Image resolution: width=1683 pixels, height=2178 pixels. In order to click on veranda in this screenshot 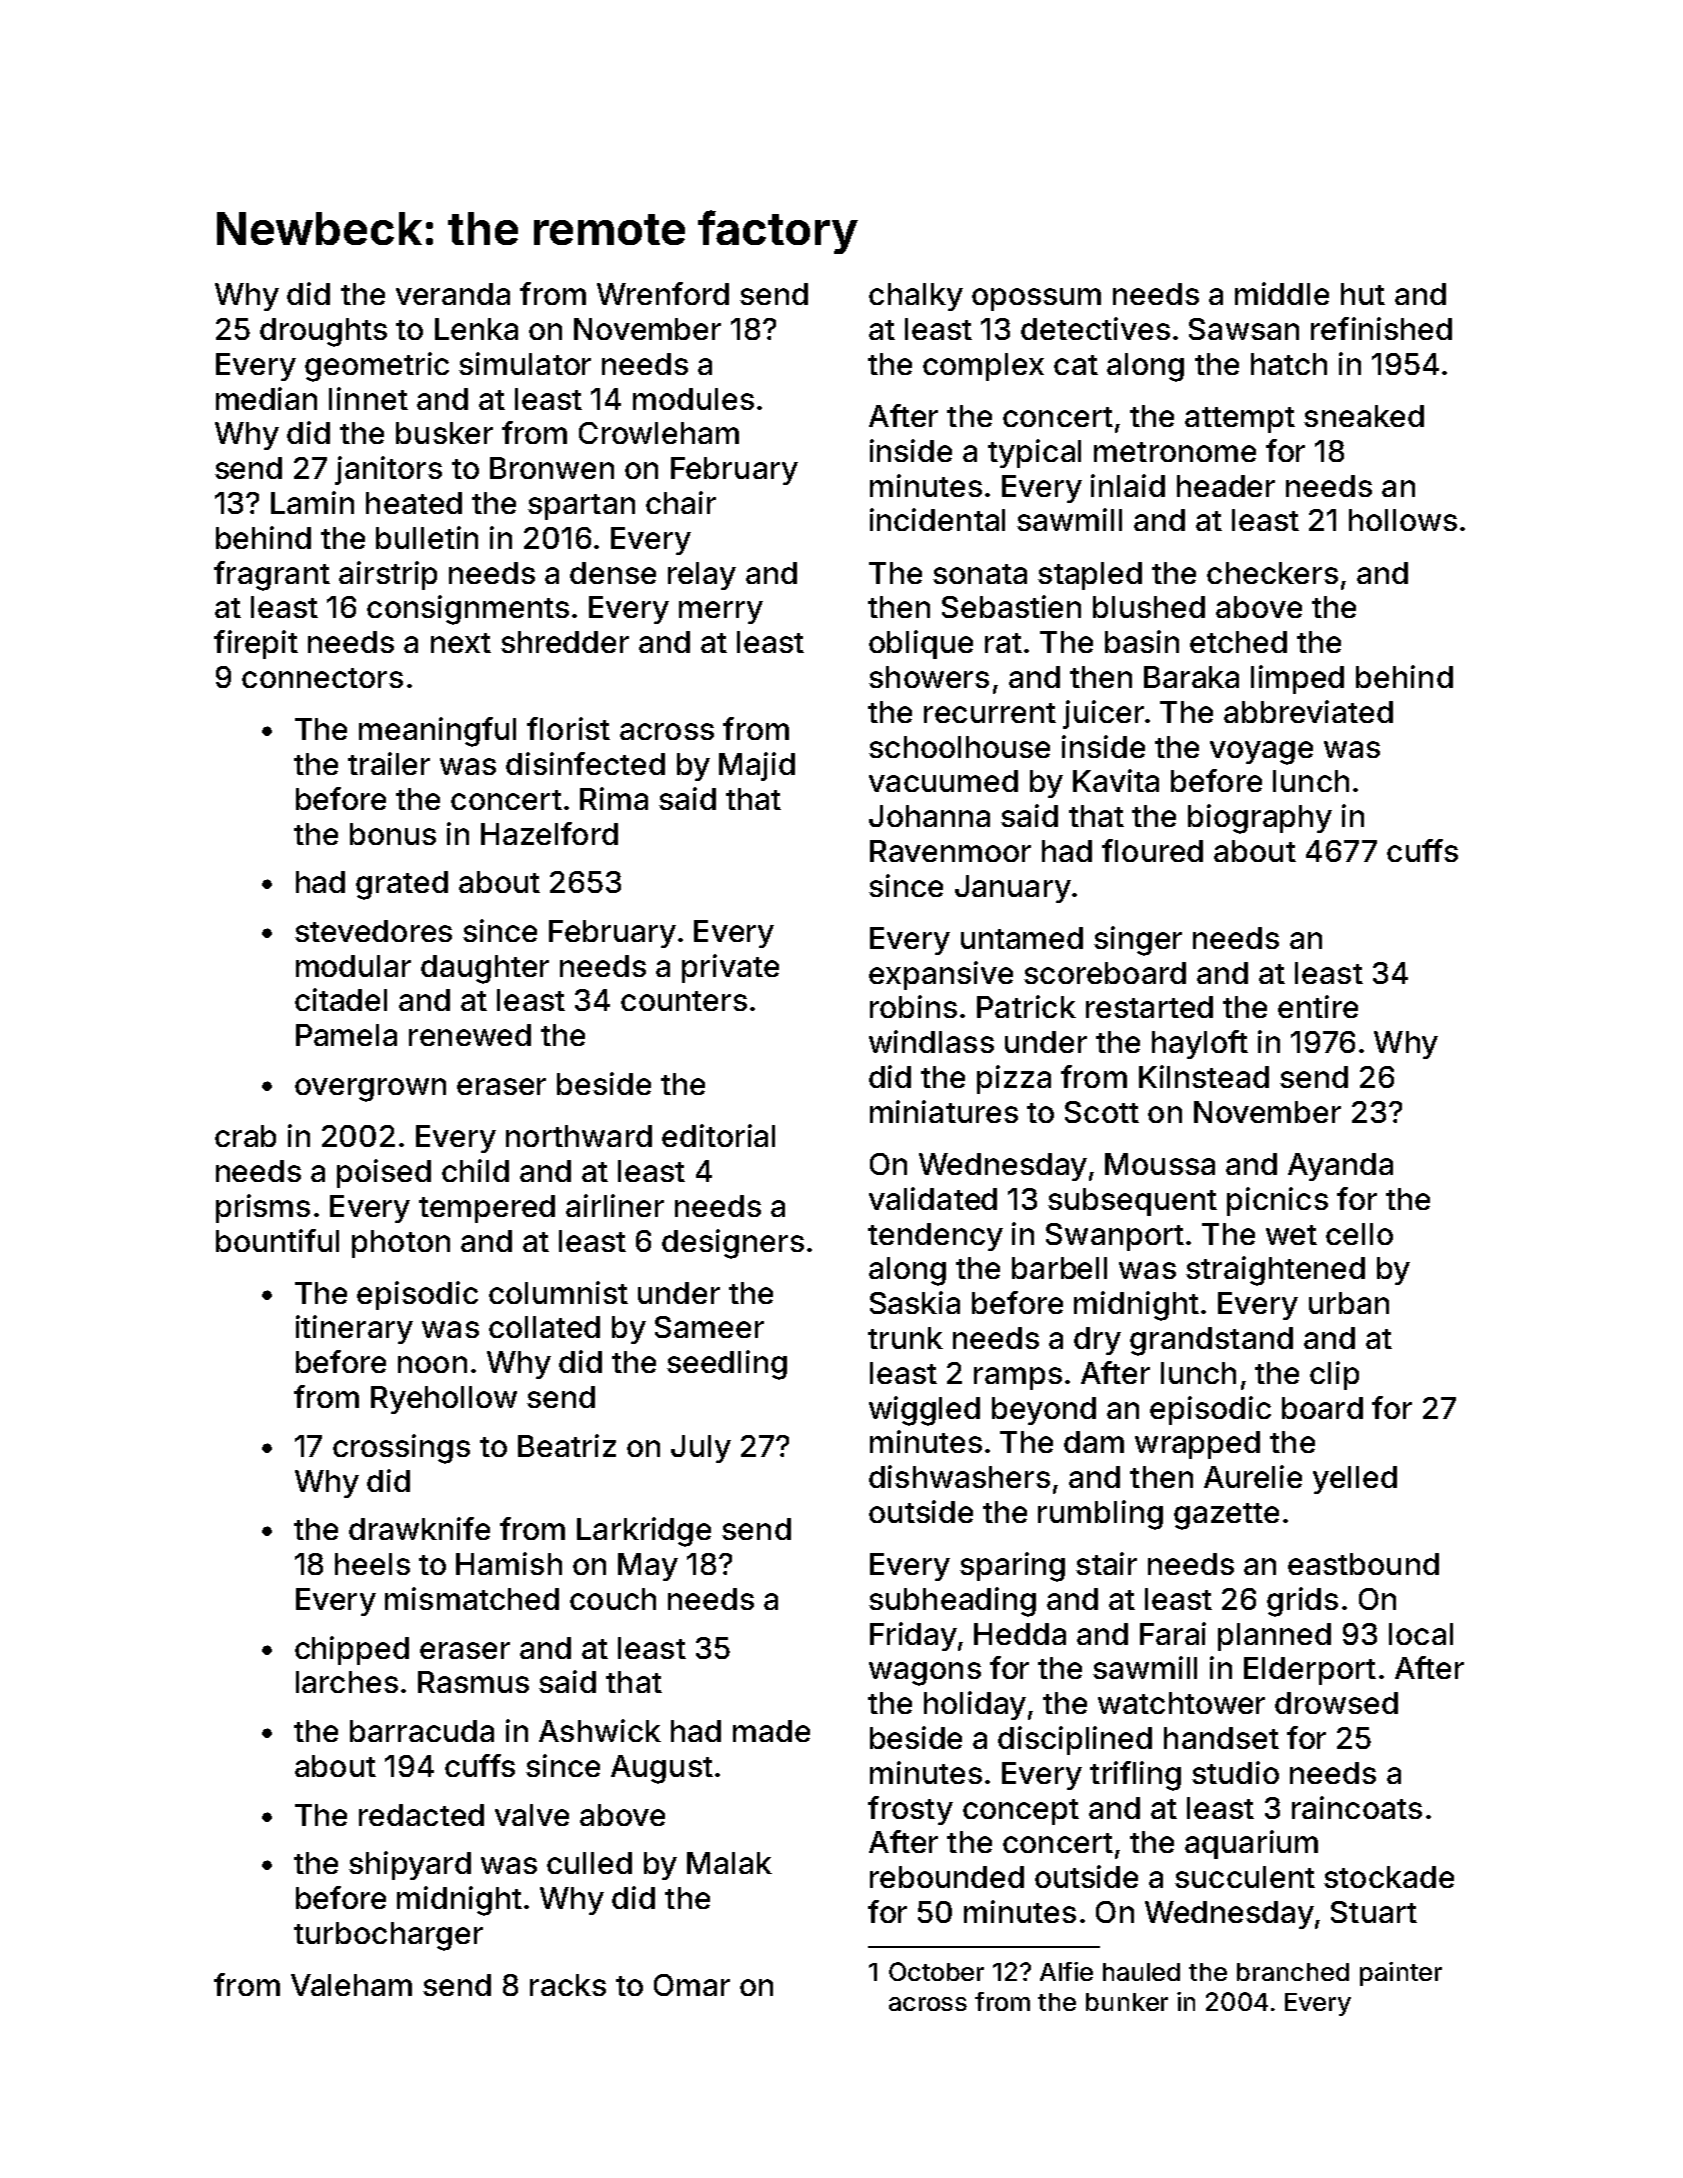, I will do `click(453, 294)`.
